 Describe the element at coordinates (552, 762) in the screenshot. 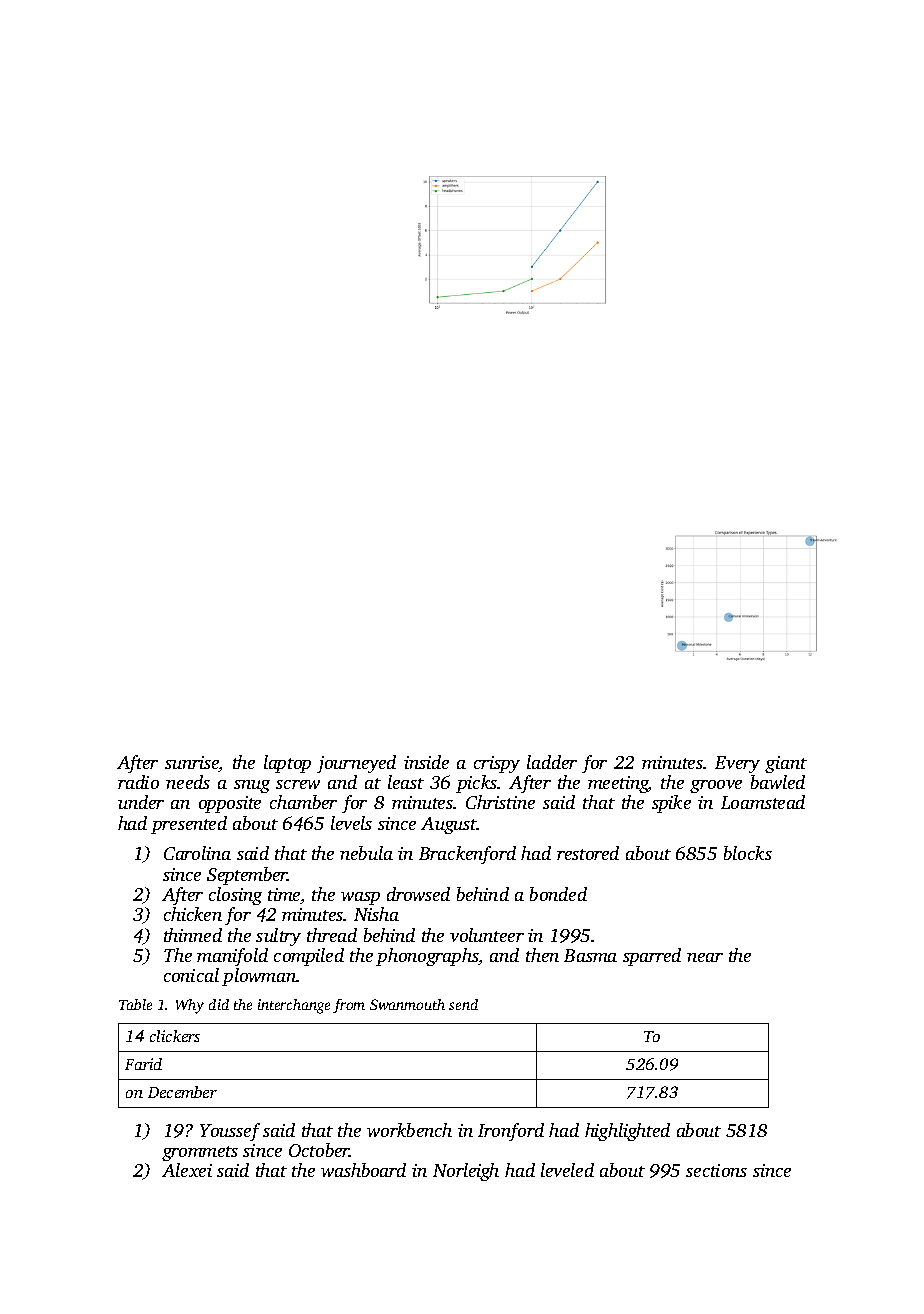

I see `ladder` at that location.
